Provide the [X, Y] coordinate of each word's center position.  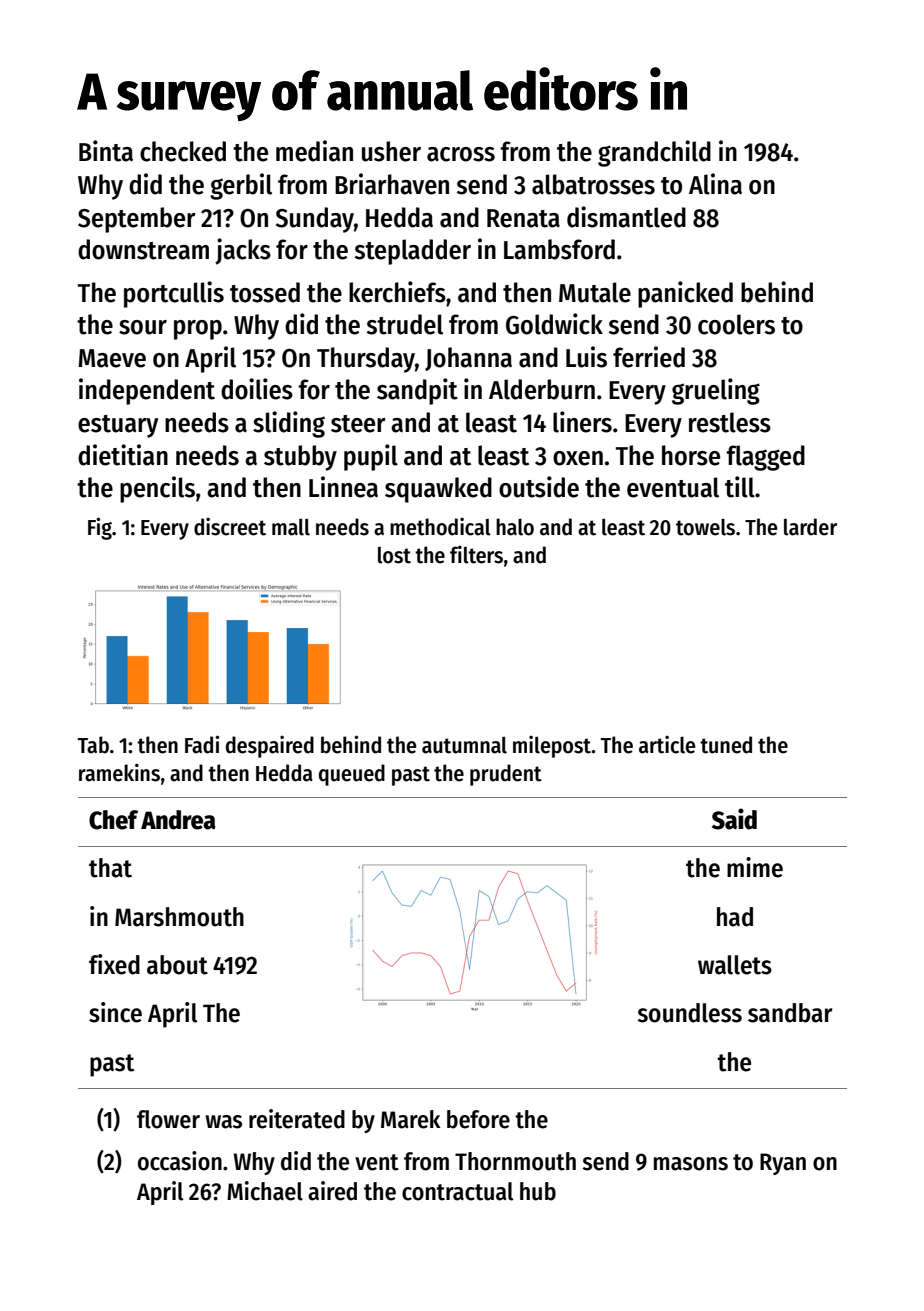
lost [394, 555]
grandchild [654, 153]
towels [705, 527]
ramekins [119, 772]
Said [734, 819]
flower [168, 1119]
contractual [457, 1191]
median [314, 151]
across [461, 154]
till [740, 487]
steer [358, 424]
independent [147, 391]
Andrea [178, 820]
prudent [506, 775]
